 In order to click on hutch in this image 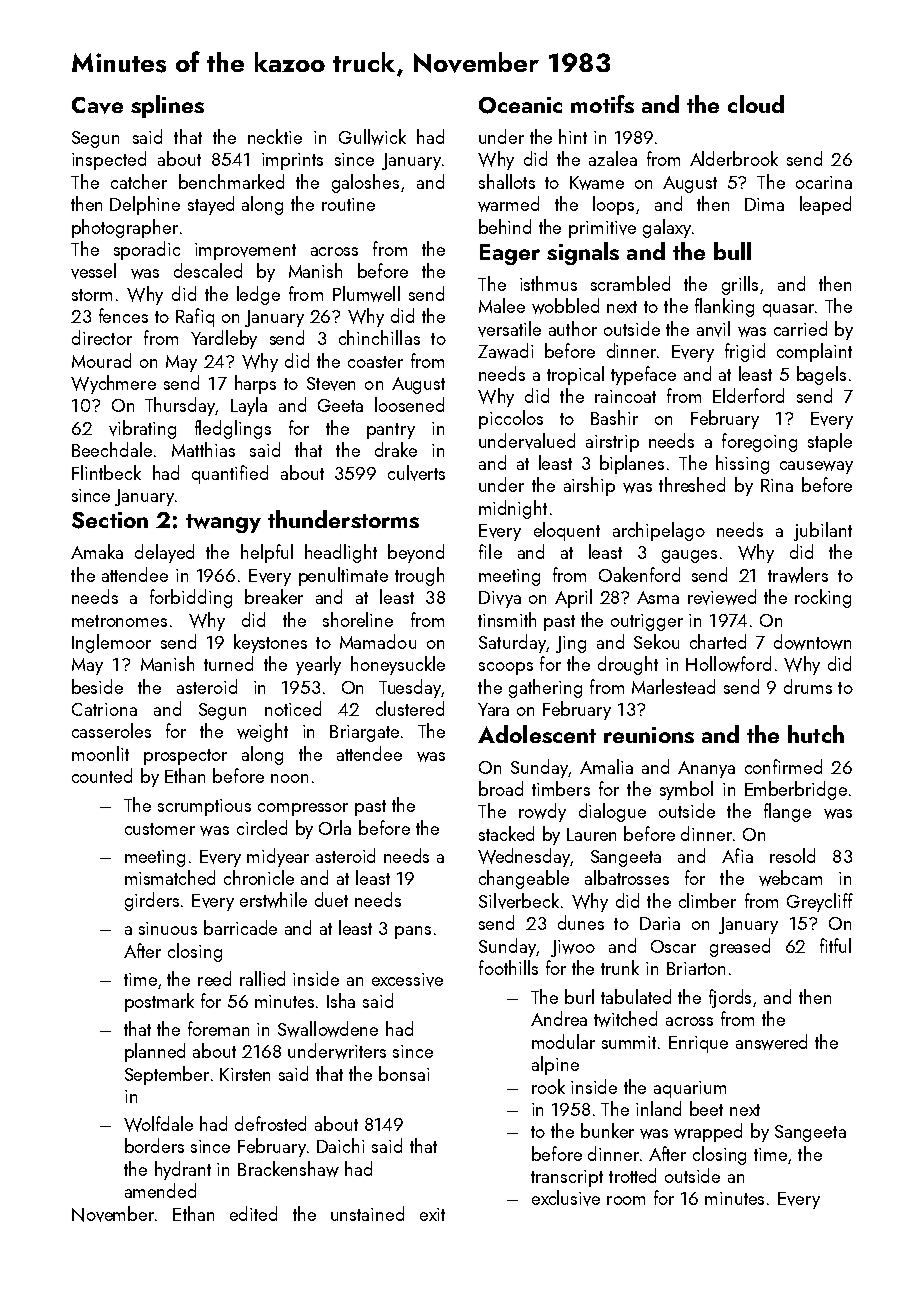, I will do `click(816, 734)`.
